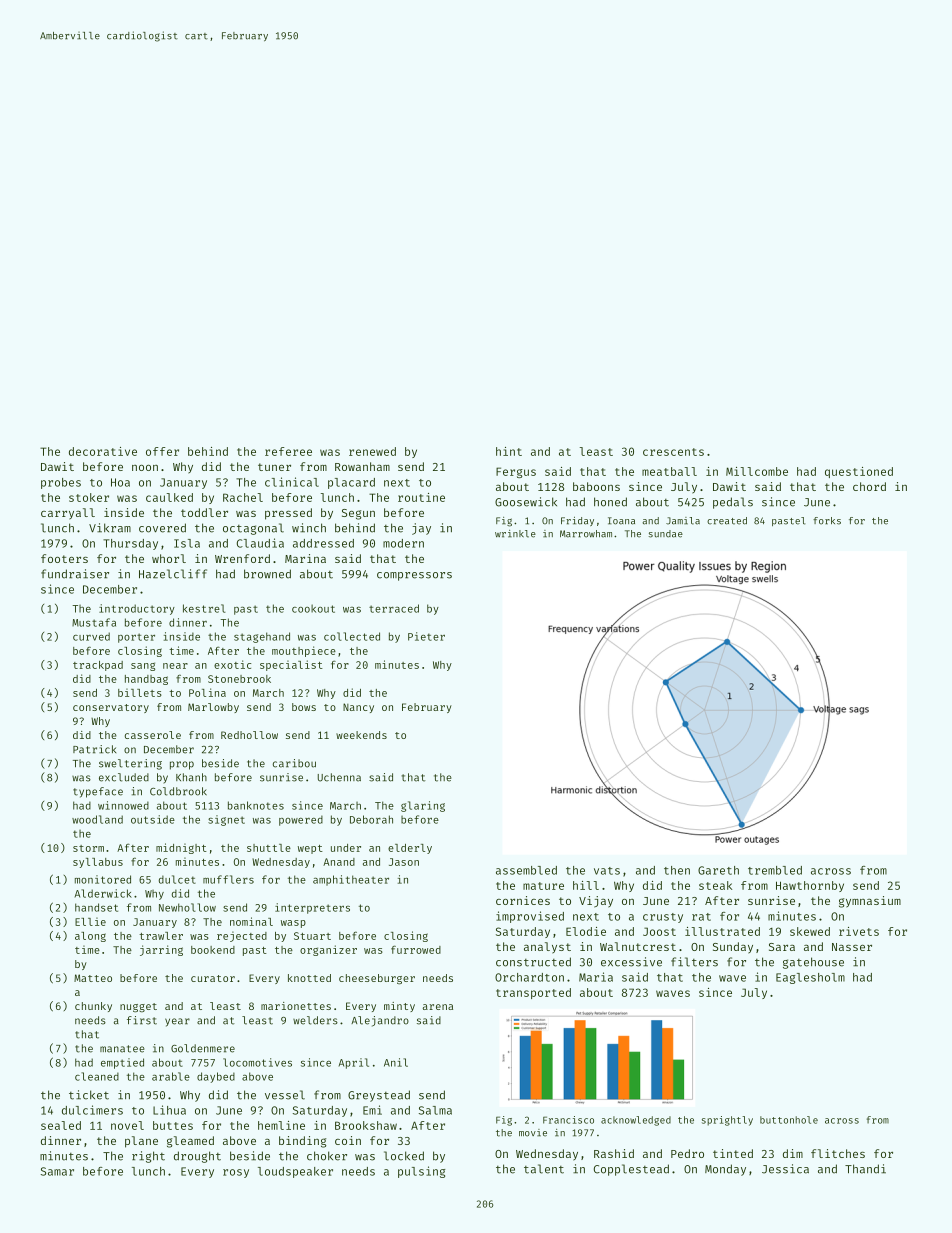 The width and height of the screenshot is (952, 1233). Describe the element at coordinates (718, 870) in the screenshot. I see `Gareth` at that location.
